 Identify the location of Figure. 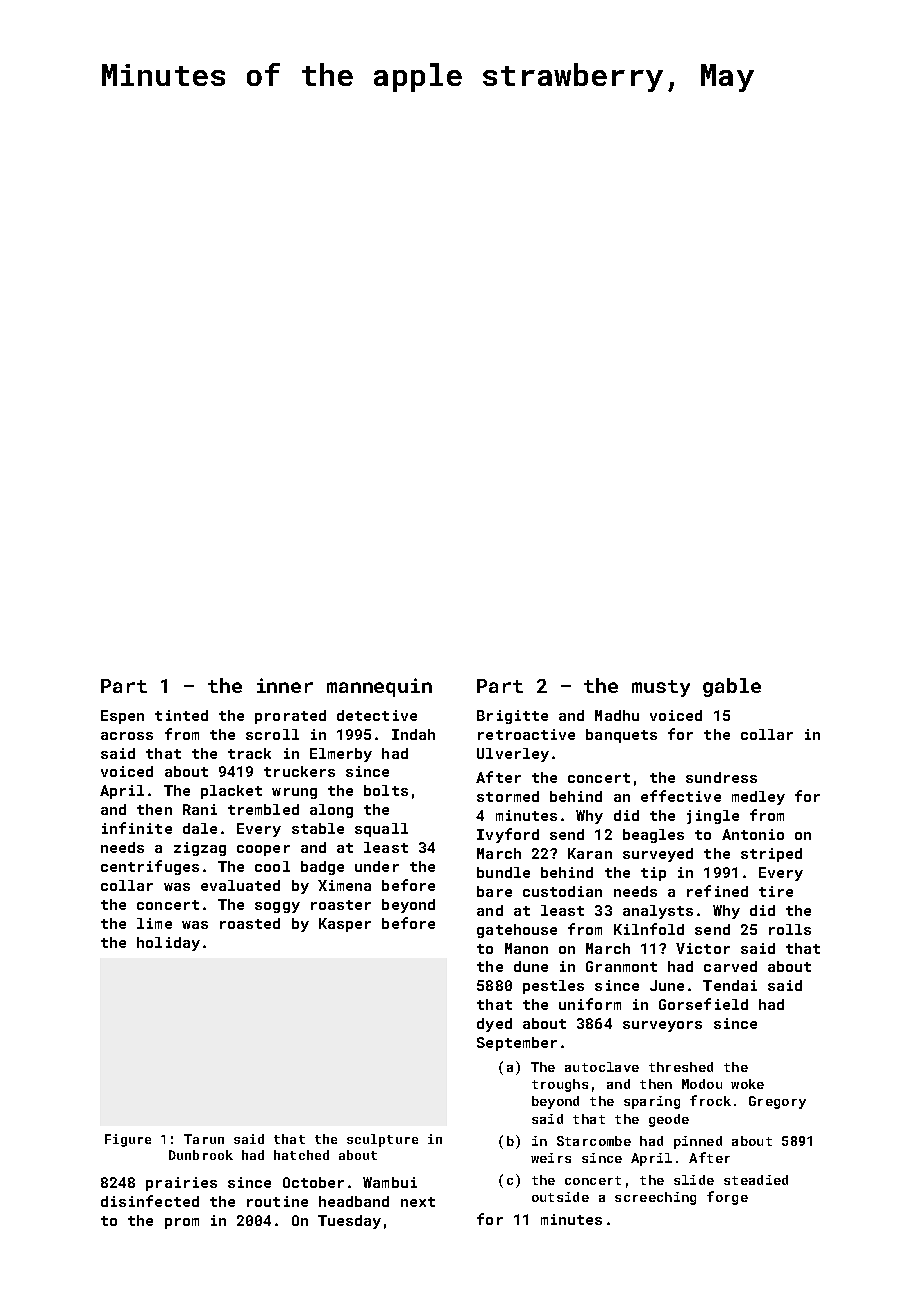
(128, 1140).
